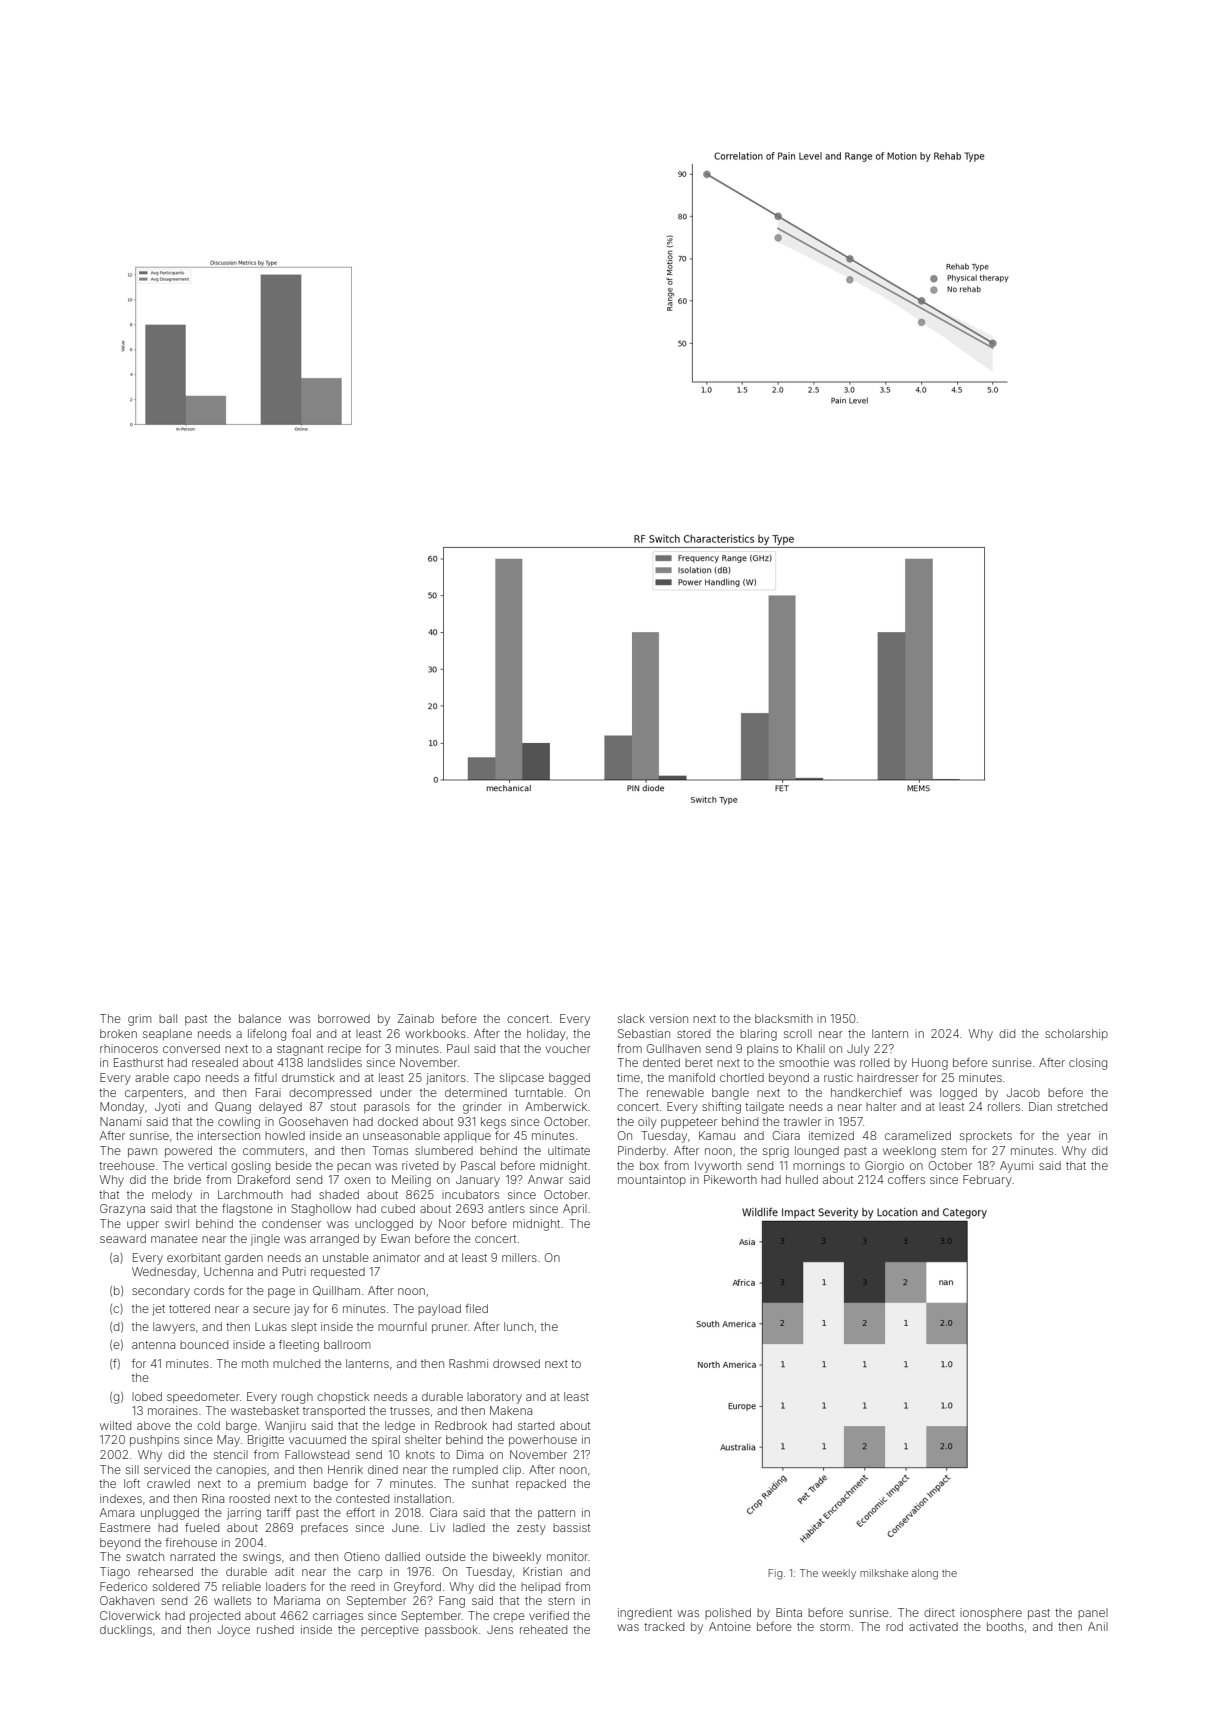 This screenshot has width=1208, height=1709. I want to click on pattern, so click(556, 1514).
